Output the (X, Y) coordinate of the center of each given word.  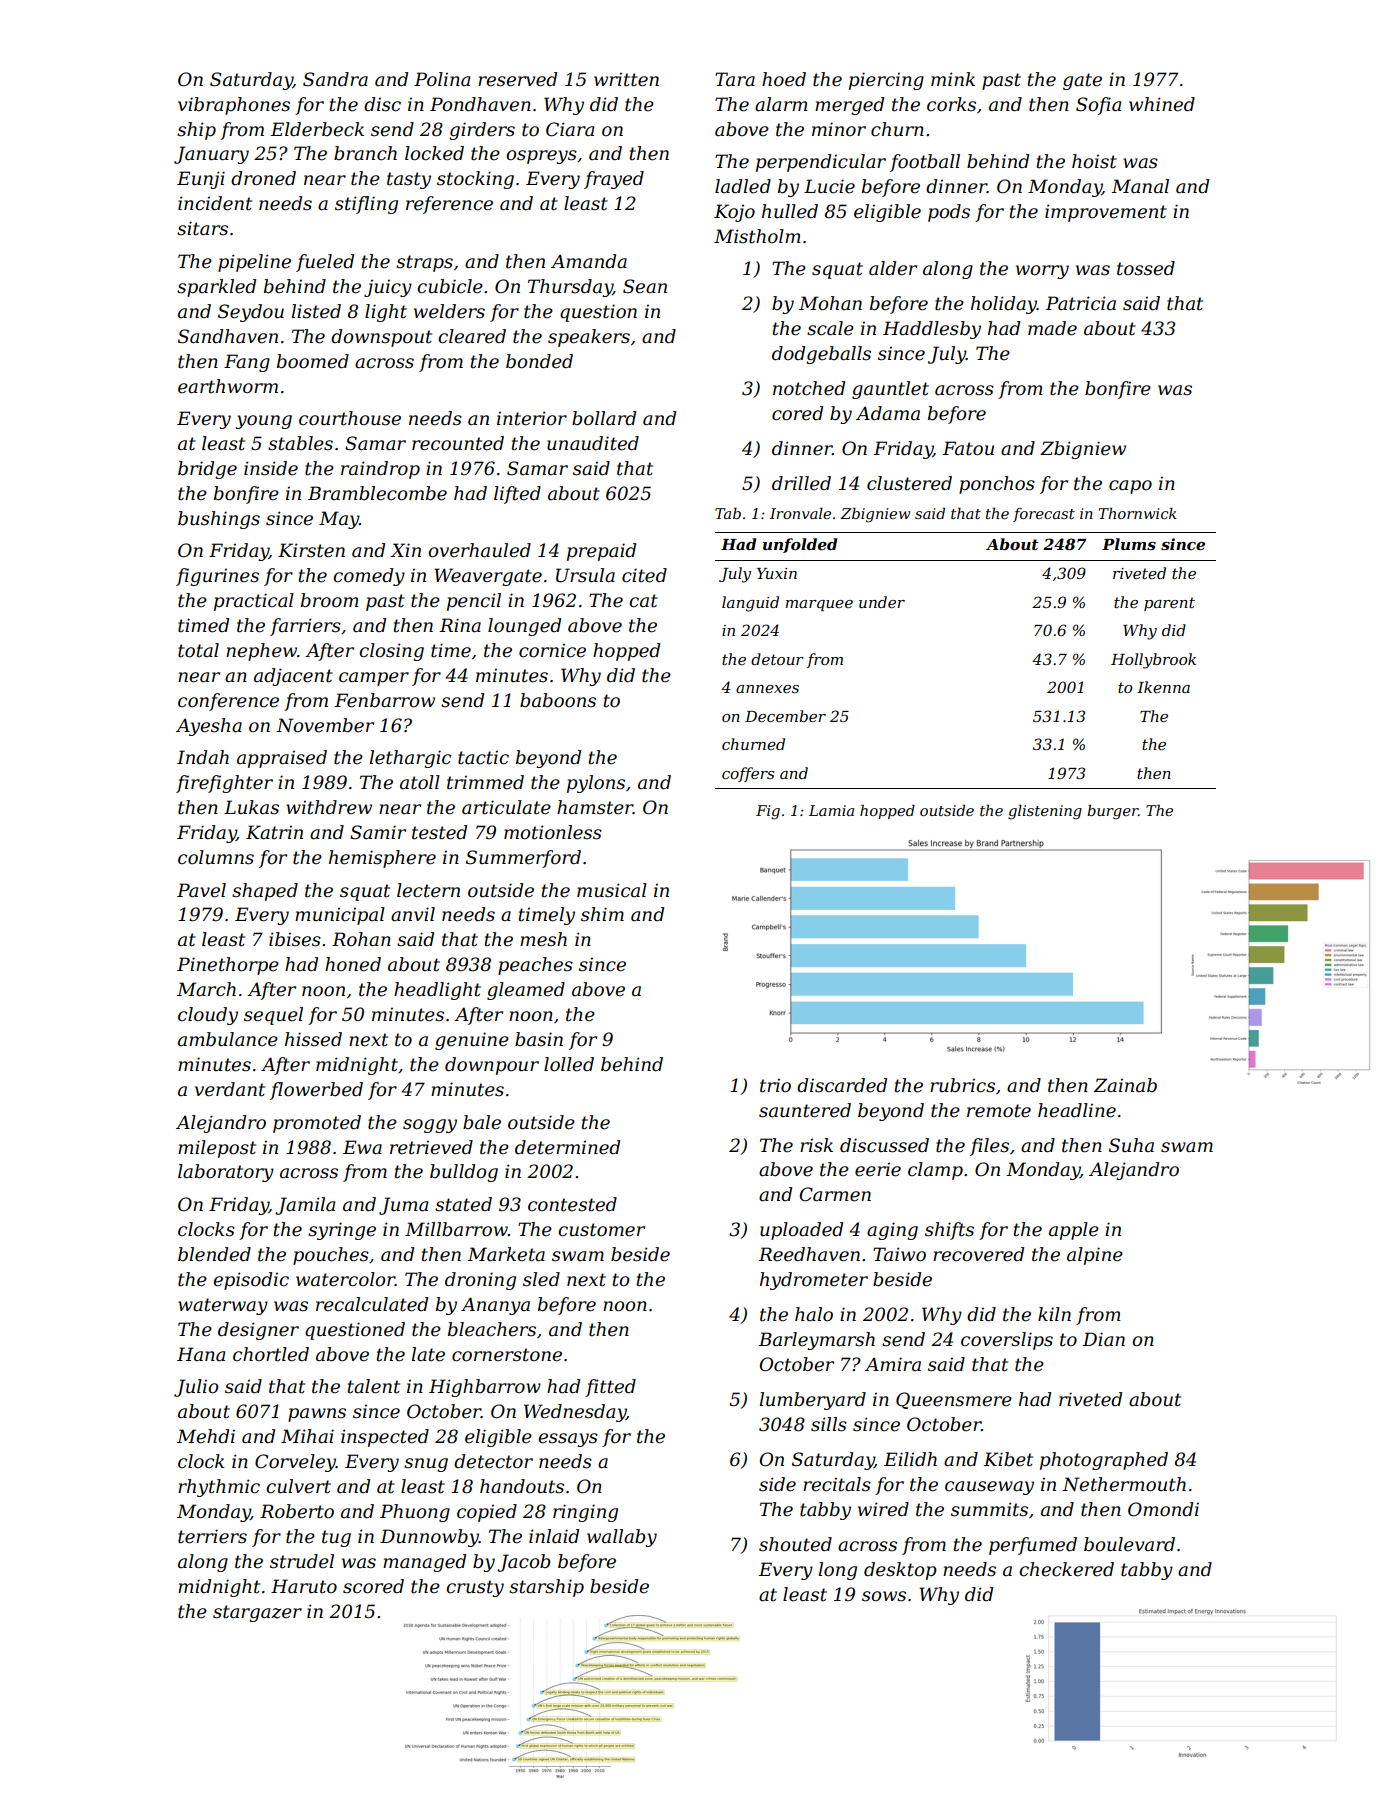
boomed (313, 361)
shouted (795, 1544)
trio (775, 1086)
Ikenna (1163, 687)
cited (644, 575)
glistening (1045, 812)
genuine (472, 1041)
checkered (1066, 1569)
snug (426, 1465)
